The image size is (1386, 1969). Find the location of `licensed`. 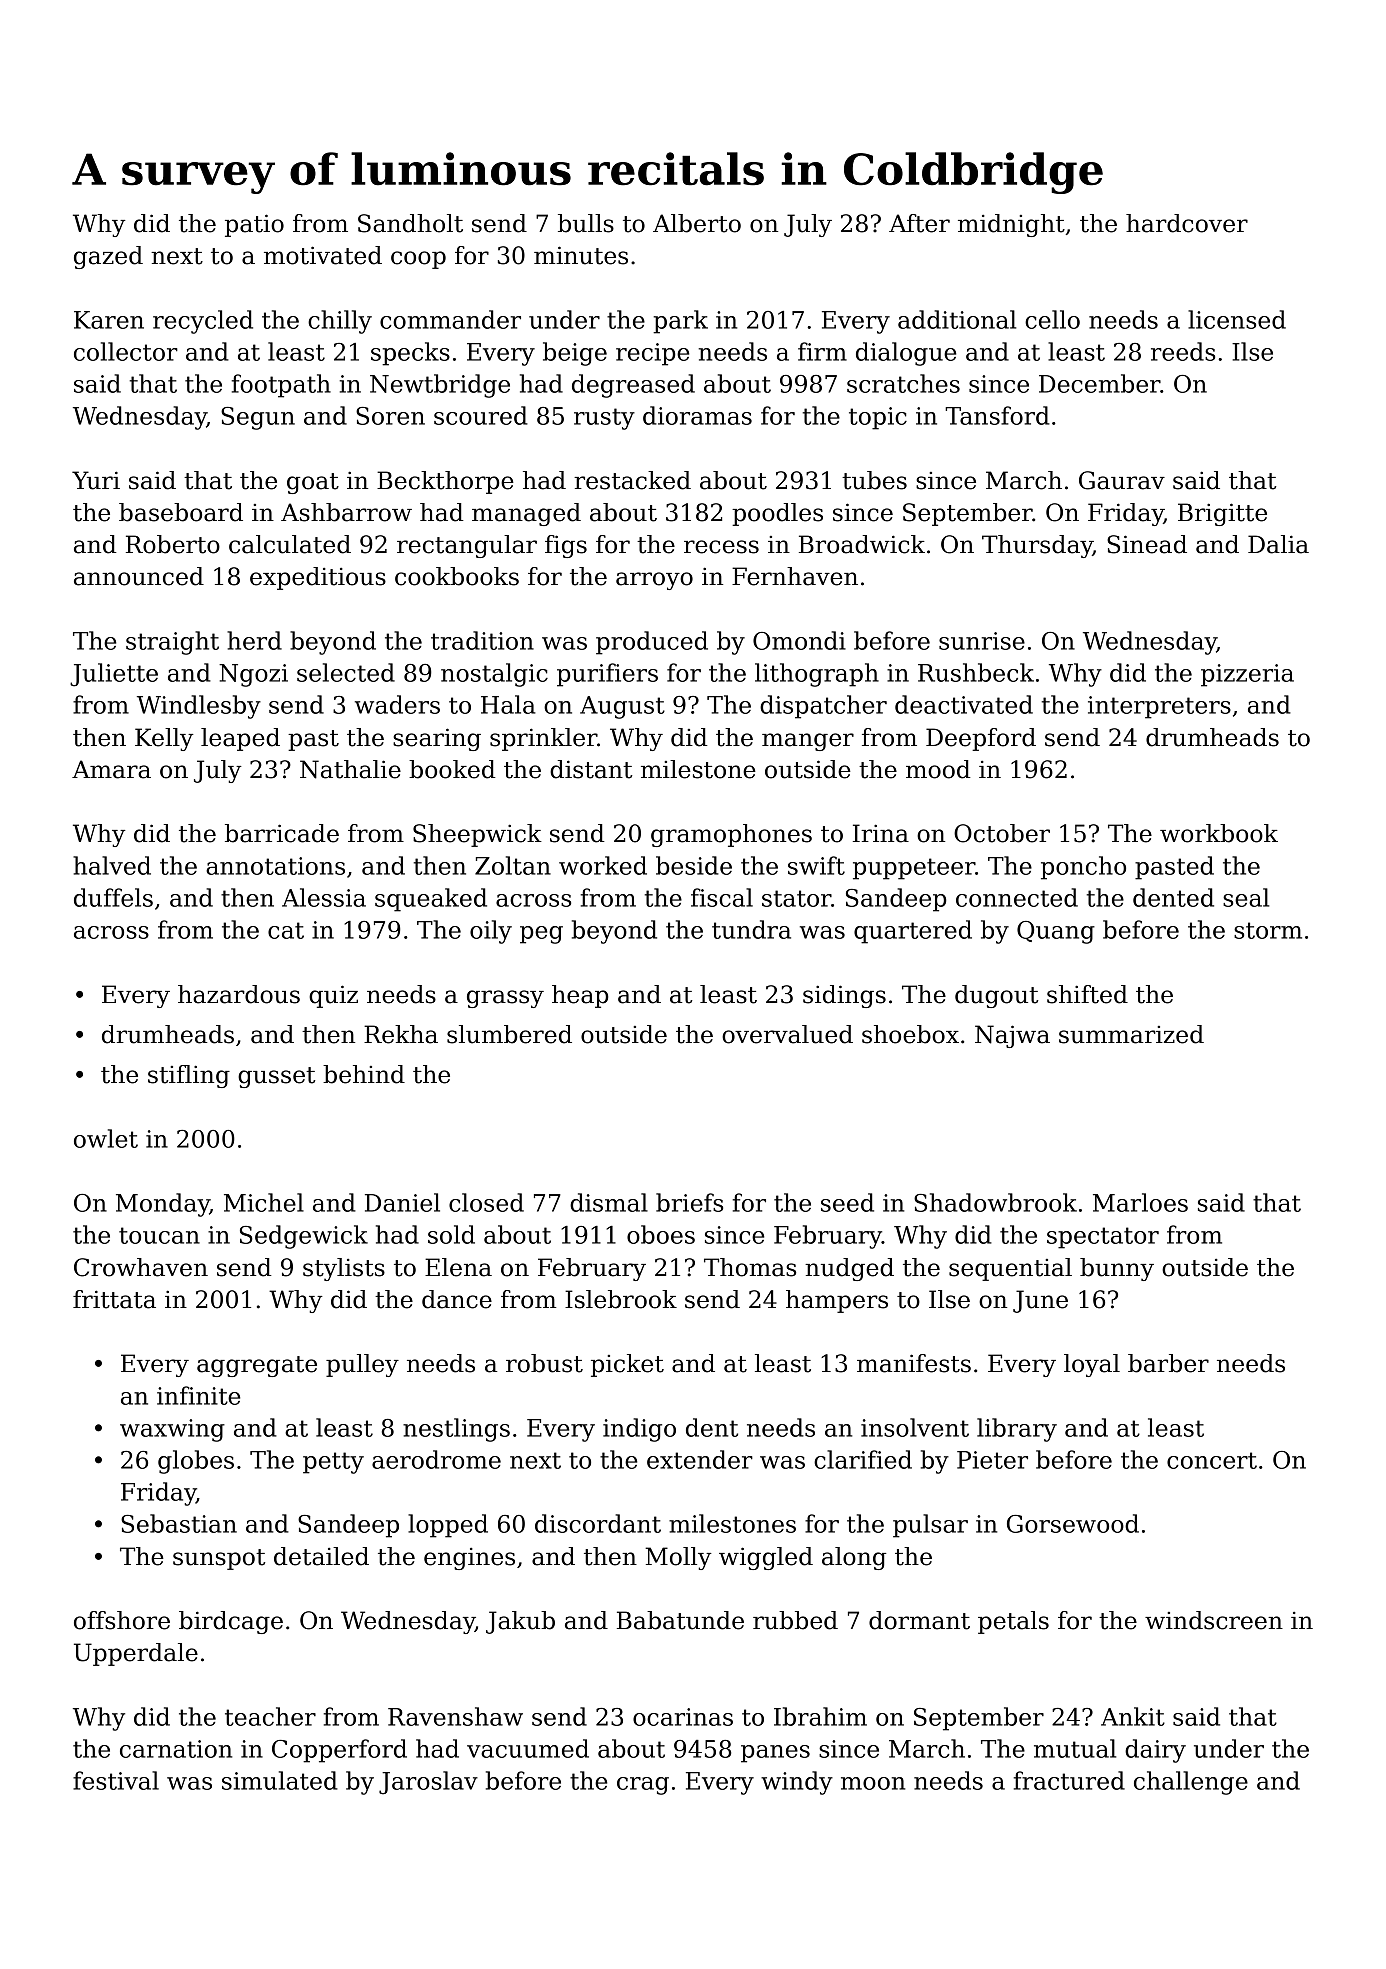

licensed is located at coordinates (1237, 319).
